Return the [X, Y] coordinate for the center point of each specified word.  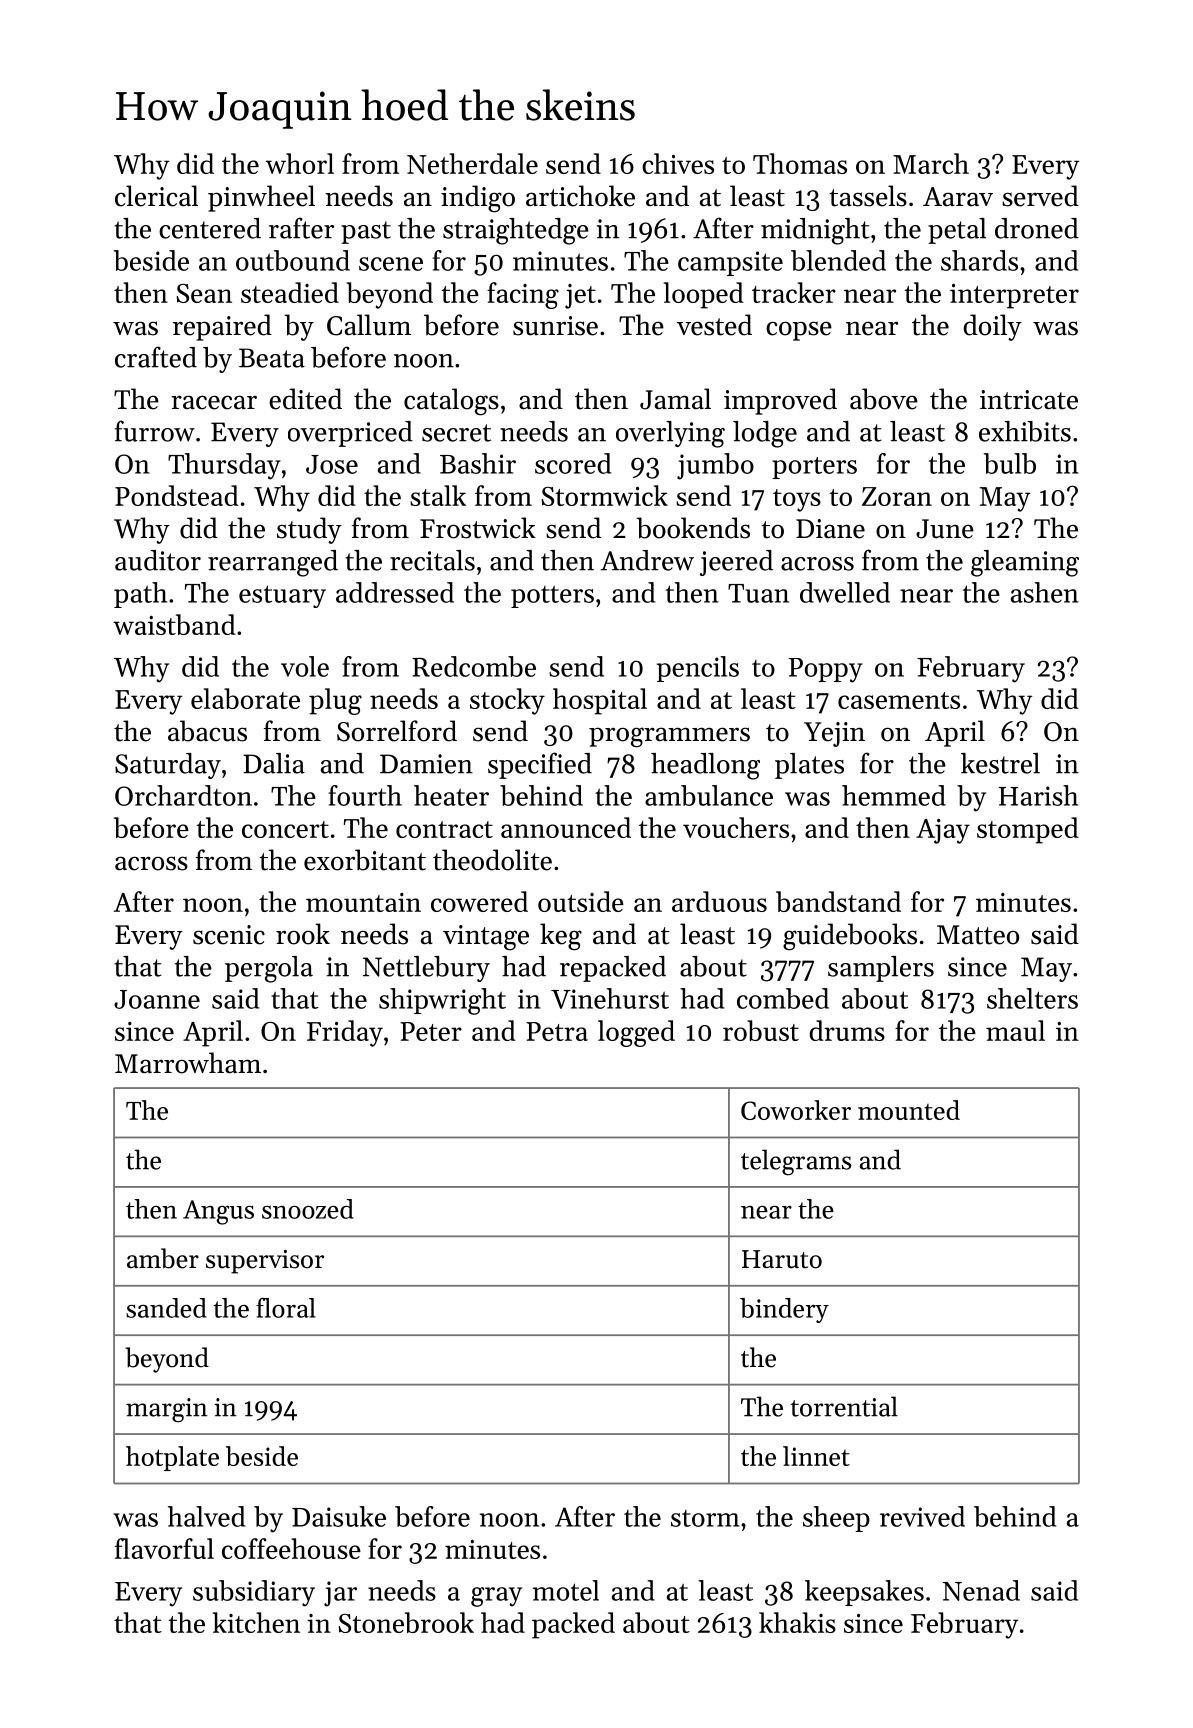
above [884, 399]
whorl [300, 163]
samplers [881, 969]
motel [566, 1590]
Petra [557, 1031]
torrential [844, 1406]
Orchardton [183, 795]
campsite [730, 263]
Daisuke [339, 1516]
